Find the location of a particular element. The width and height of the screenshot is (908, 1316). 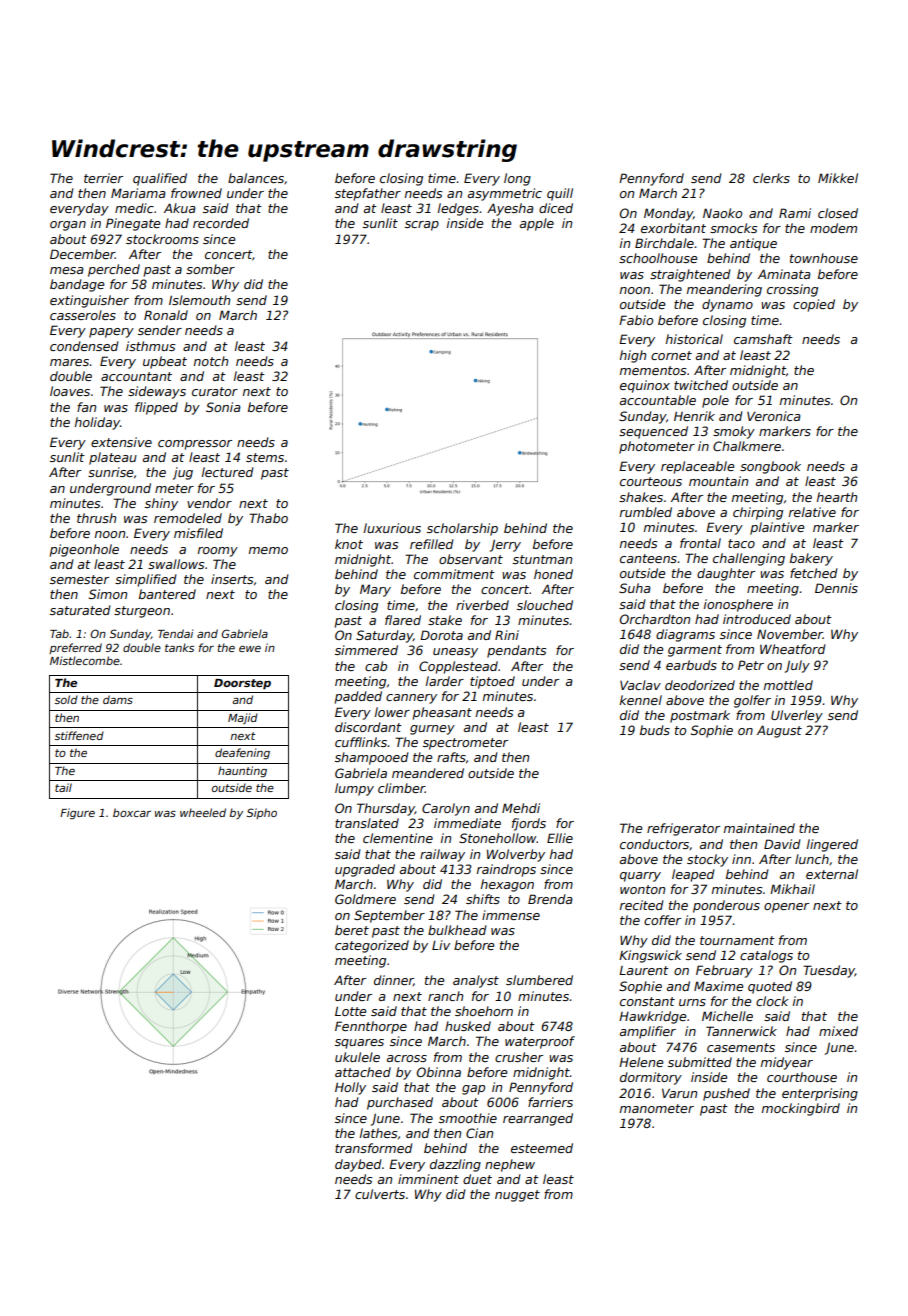

Ellie is located at coordinates (560, 838).
